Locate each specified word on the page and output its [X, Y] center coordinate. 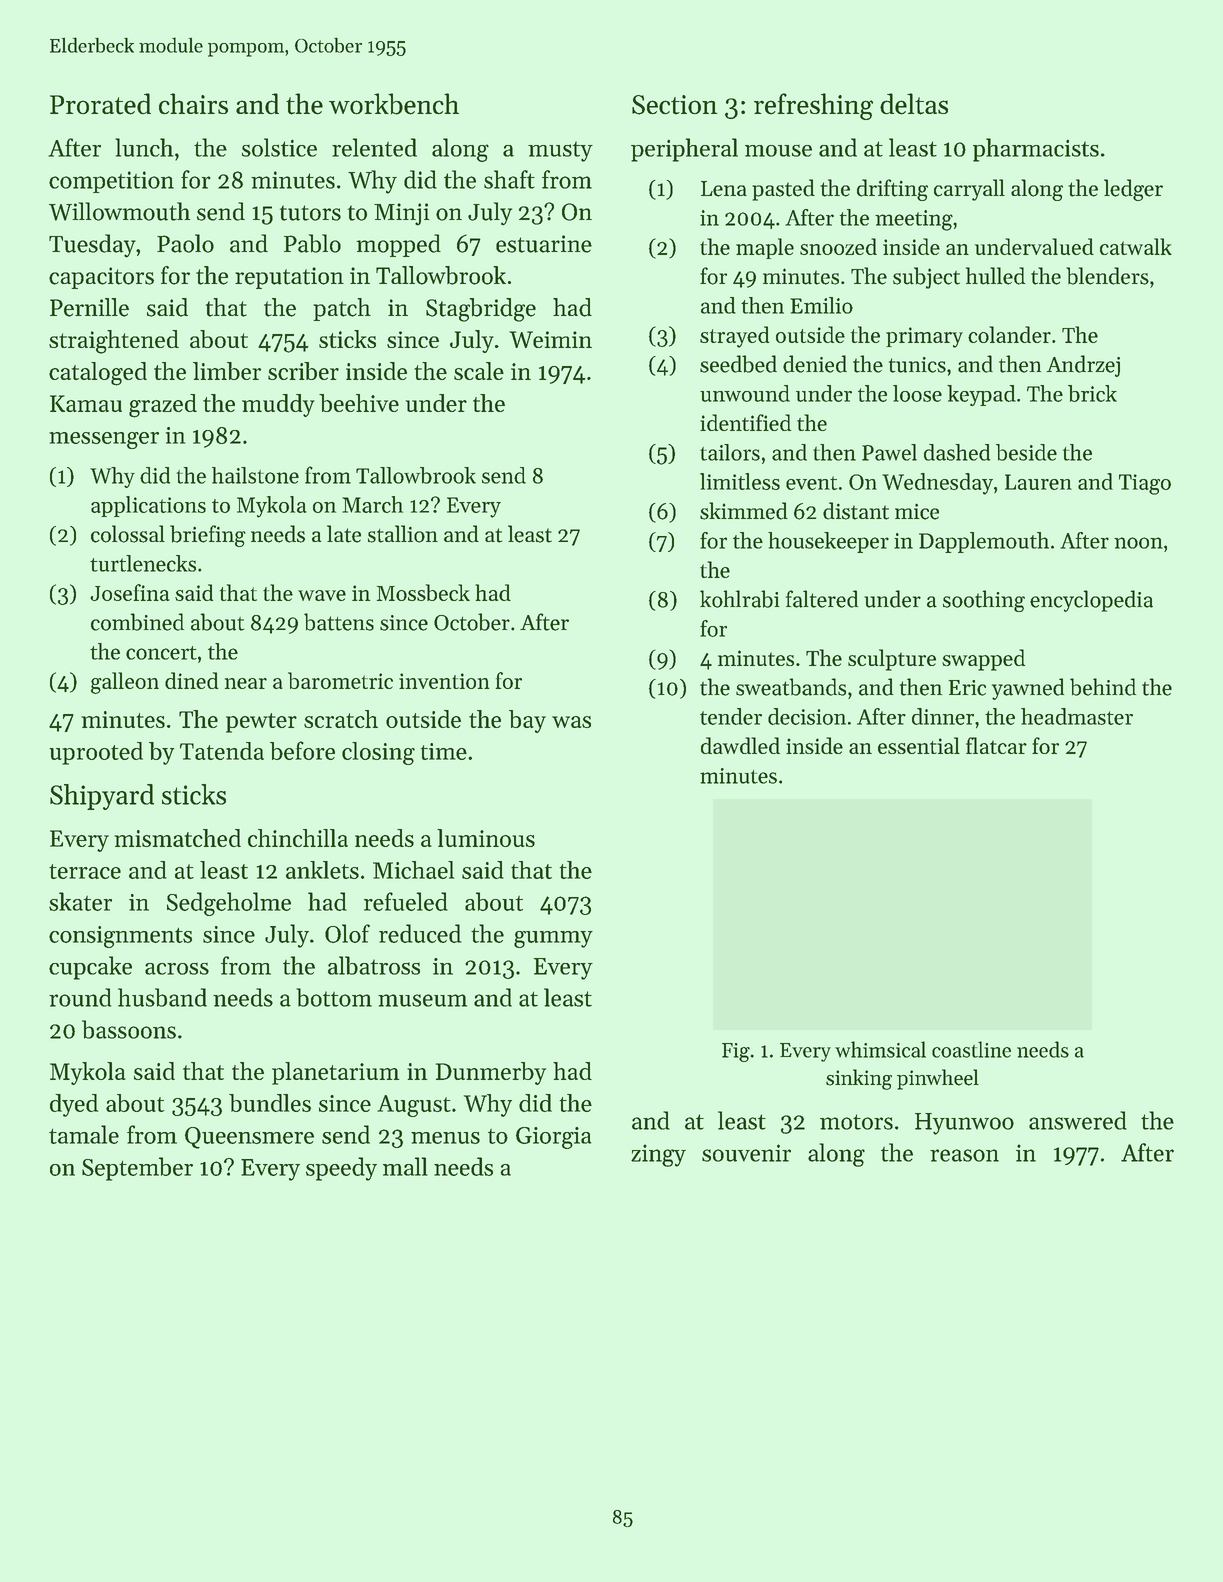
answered [1078, 1120]
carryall [969, 190]
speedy [341, 1169]
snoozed [838, 246]
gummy [553, 939]
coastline [971, 1049]
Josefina [130, 592]
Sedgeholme [229, 904]
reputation [289, 278]
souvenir [746, 1153]
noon [1138, 543]
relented [374, 147]
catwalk [1136, 246]
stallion [403, 534]
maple [765, 248]
